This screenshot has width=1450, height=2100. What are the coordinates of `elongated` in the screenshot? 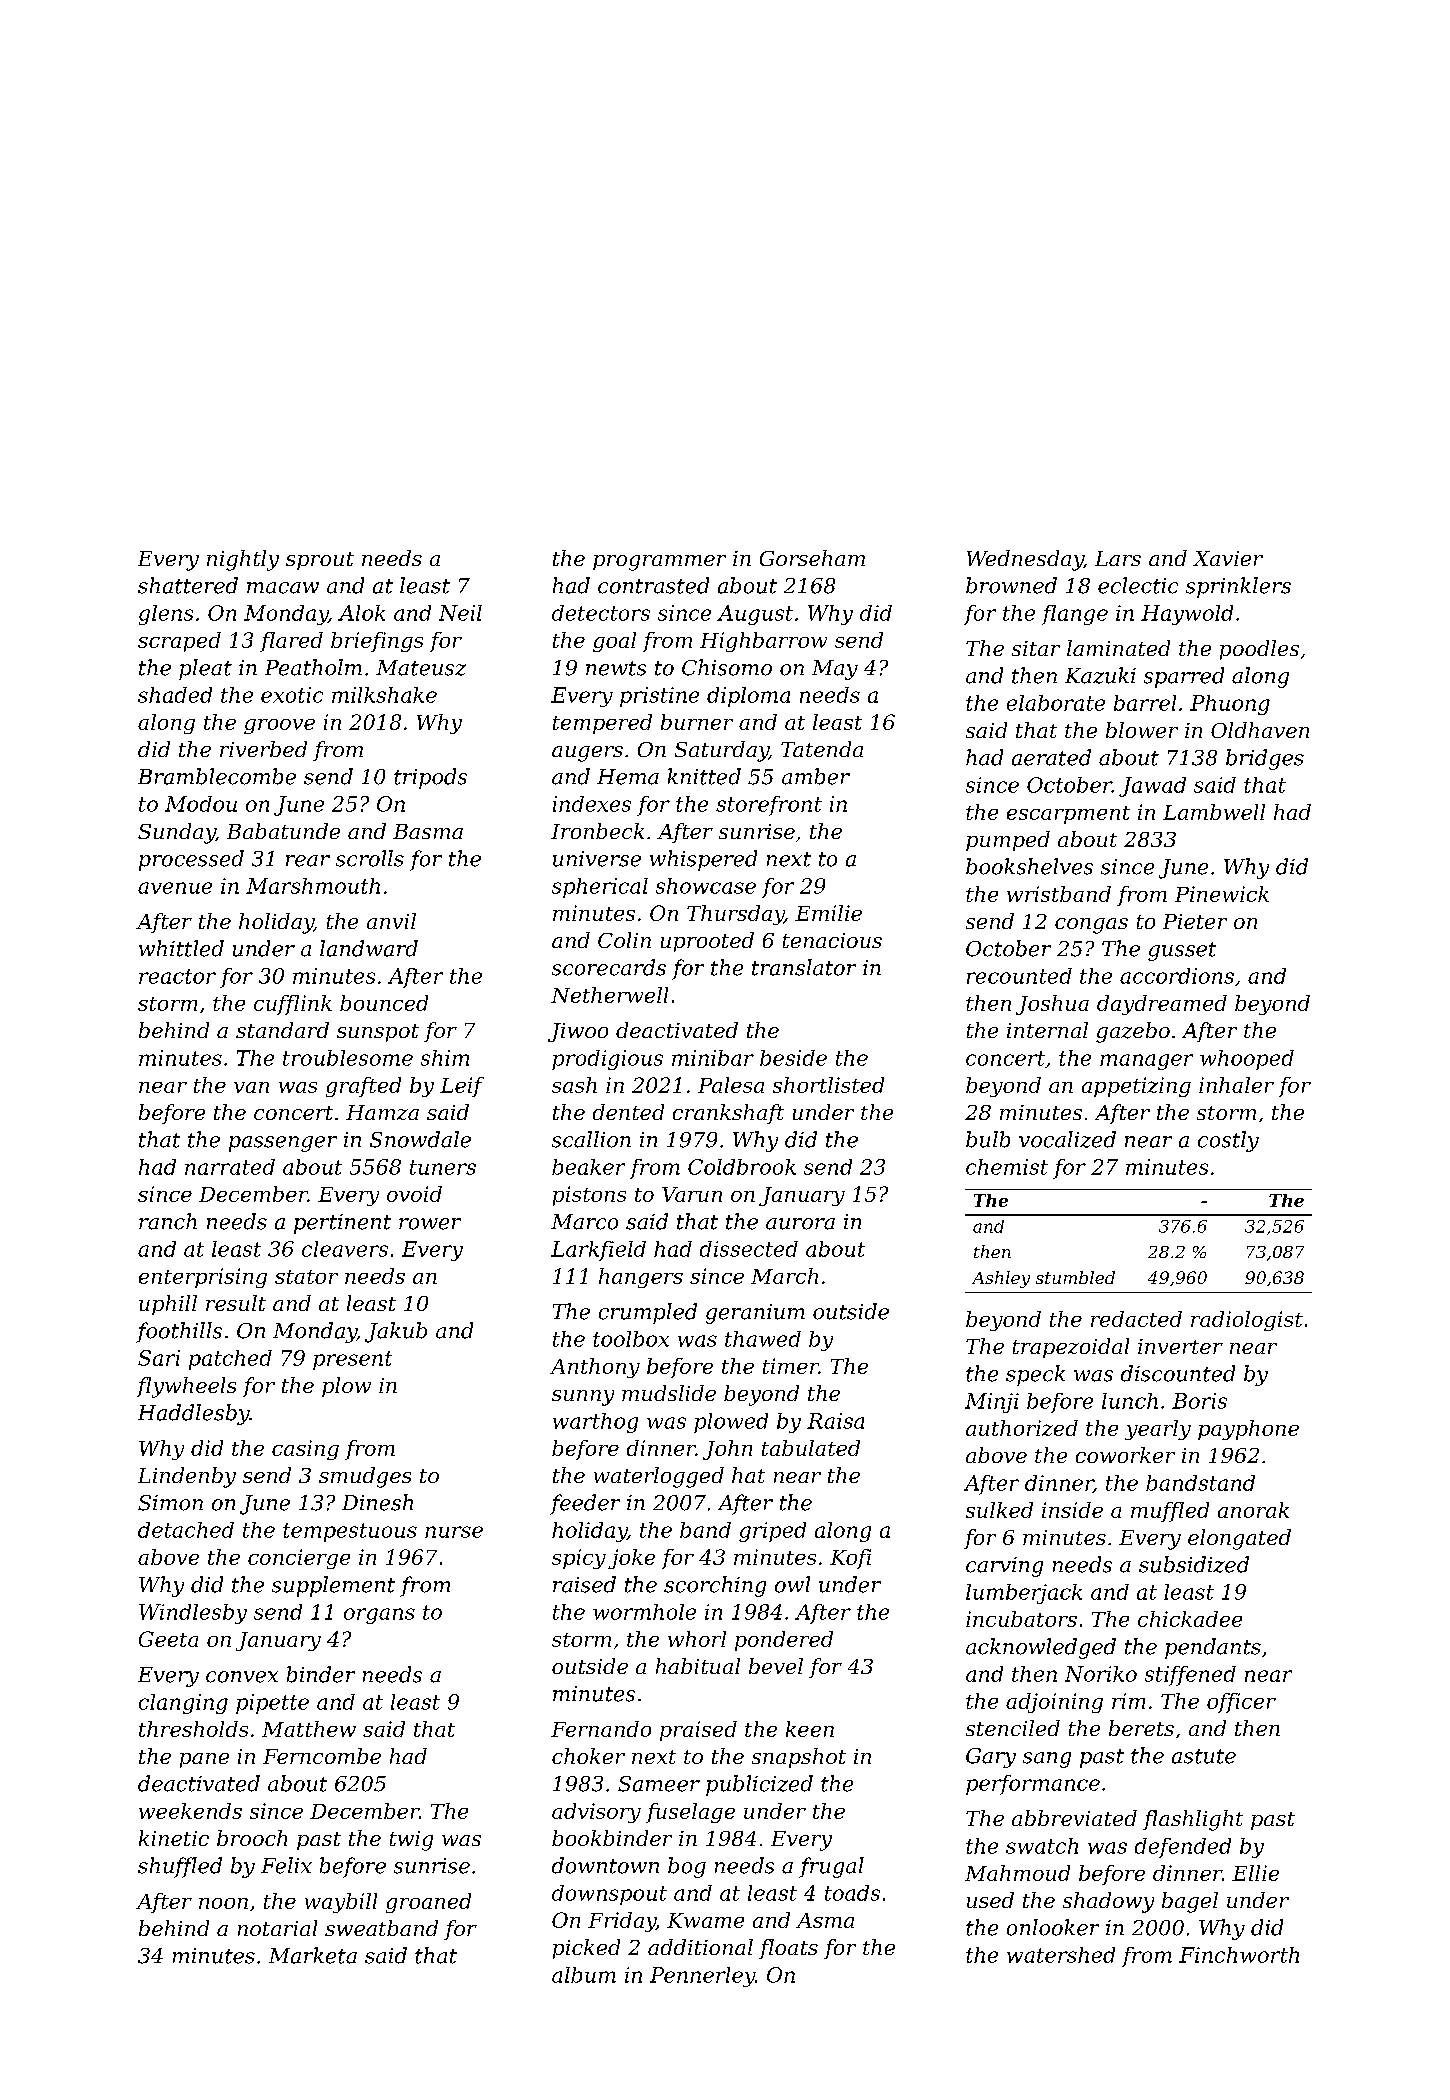 It's located at (1239, 1539).
